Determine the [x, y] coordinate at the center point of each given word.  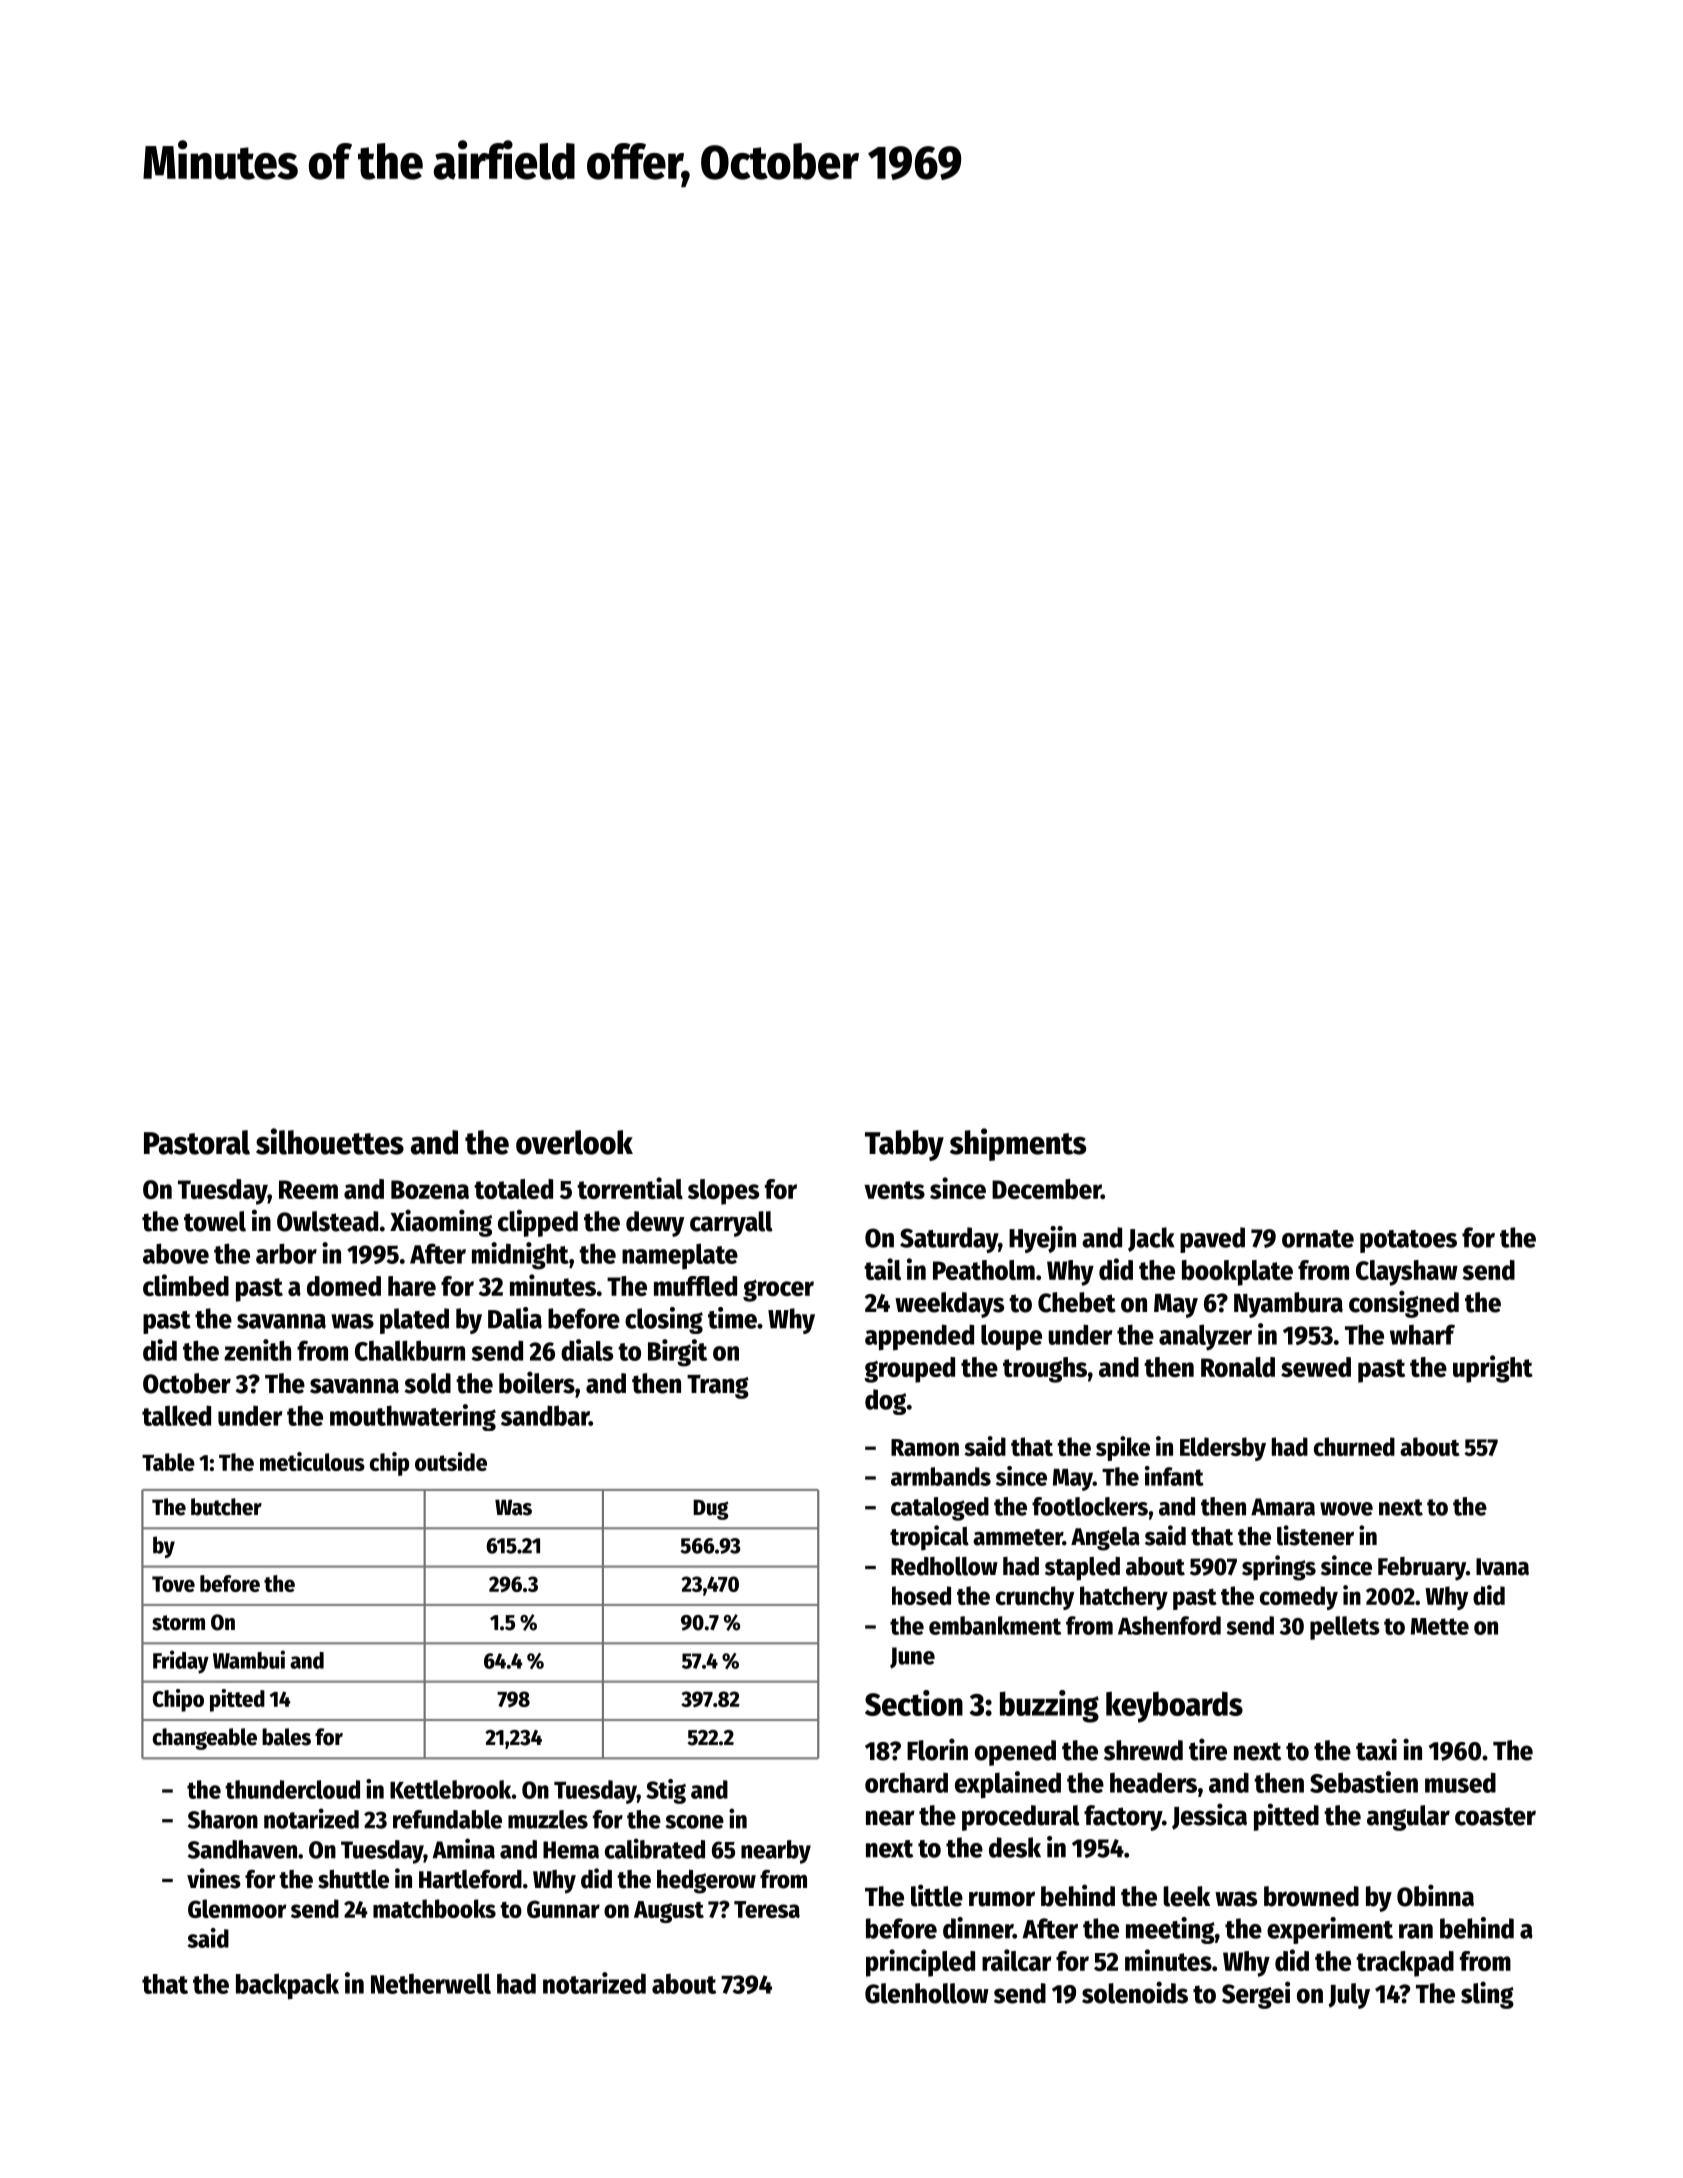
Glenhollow [927, 1993]
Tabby [904, 1145]
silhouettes [330, 1141]
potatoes [1408, 1241]
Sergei [1256, 1995]
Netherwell [431, 1983]
